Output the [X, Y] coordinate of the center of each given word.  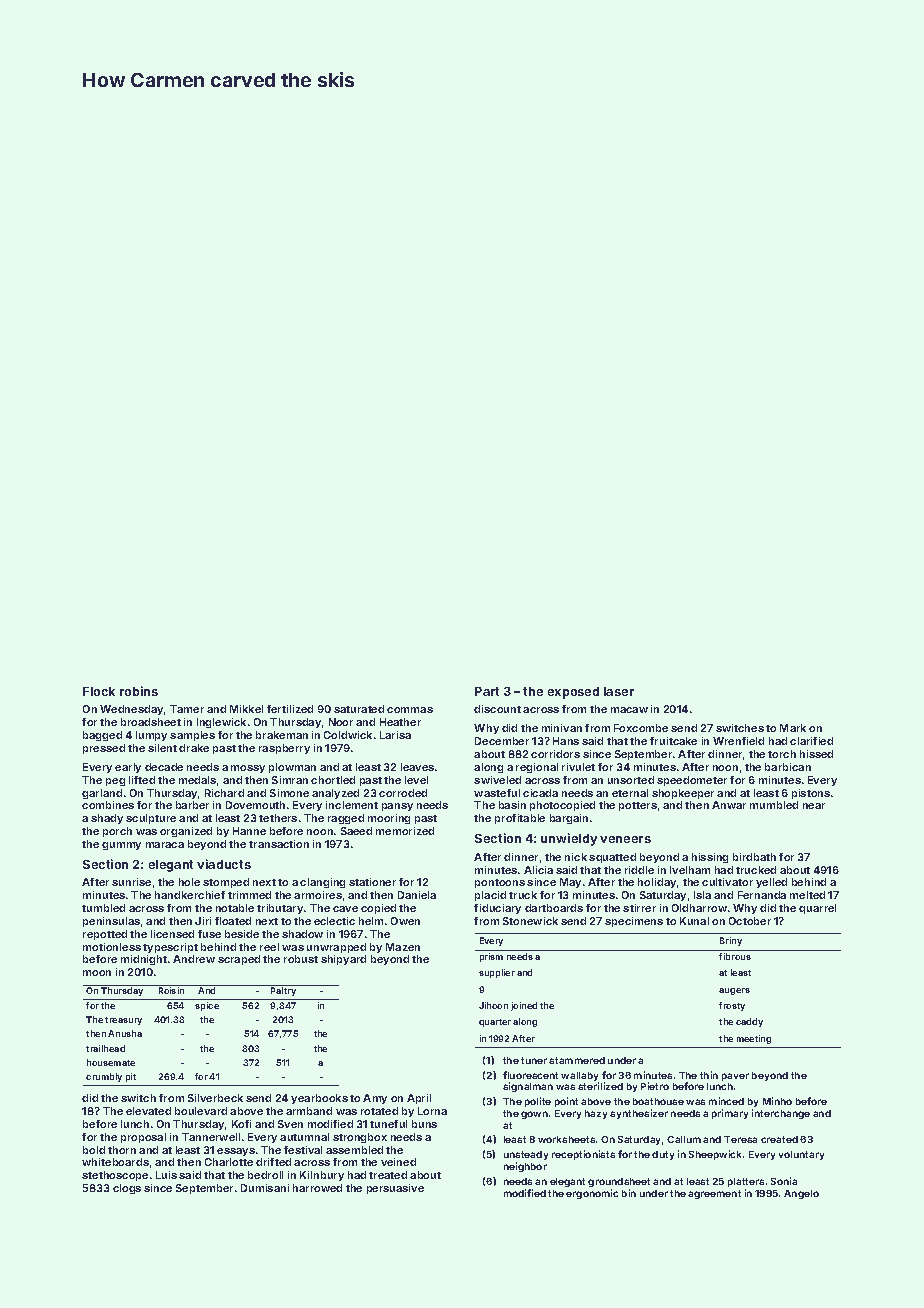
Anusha [125, 1033]
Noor [341, 722]
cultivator [727, 882]
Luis [166, 1175]
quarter [495, 1023]
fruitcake [673, 741]
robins [139, 691]
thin [709, 1075]
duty [663, 1155]
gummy [121, 846]
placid [490, 896]
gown [534, 1115]
